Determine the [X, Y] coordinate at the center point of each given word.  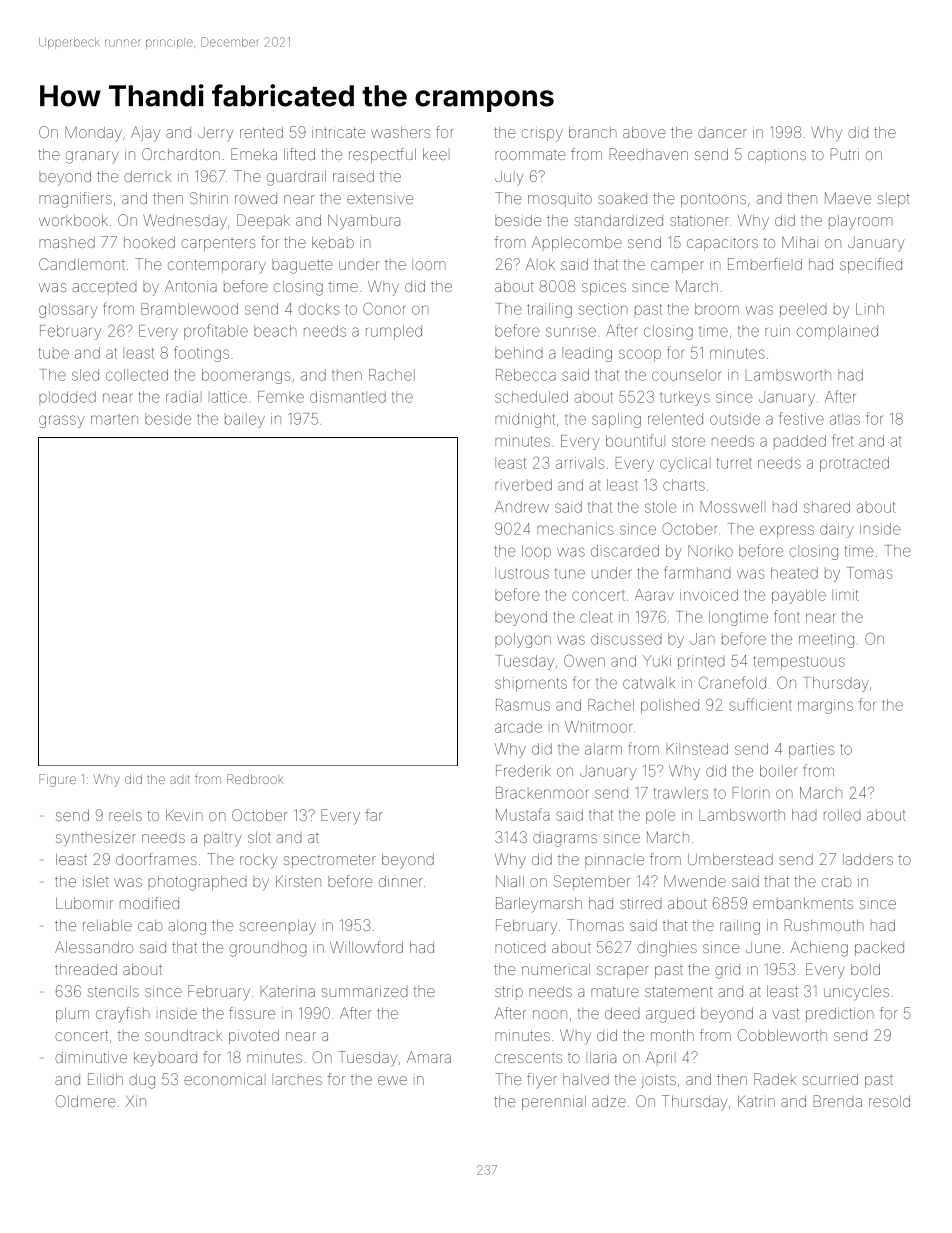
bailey [245, 420]
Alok [540, 264]
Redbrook [255, 779]
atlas [845, 419]
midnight [525, 420]
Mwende [695, 881]
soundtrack [183, 1035]
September [592, 882]
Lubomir [84, 903]
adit [180, 779]
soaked [622, 198]
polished [670, 706]
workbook [73, 220]
